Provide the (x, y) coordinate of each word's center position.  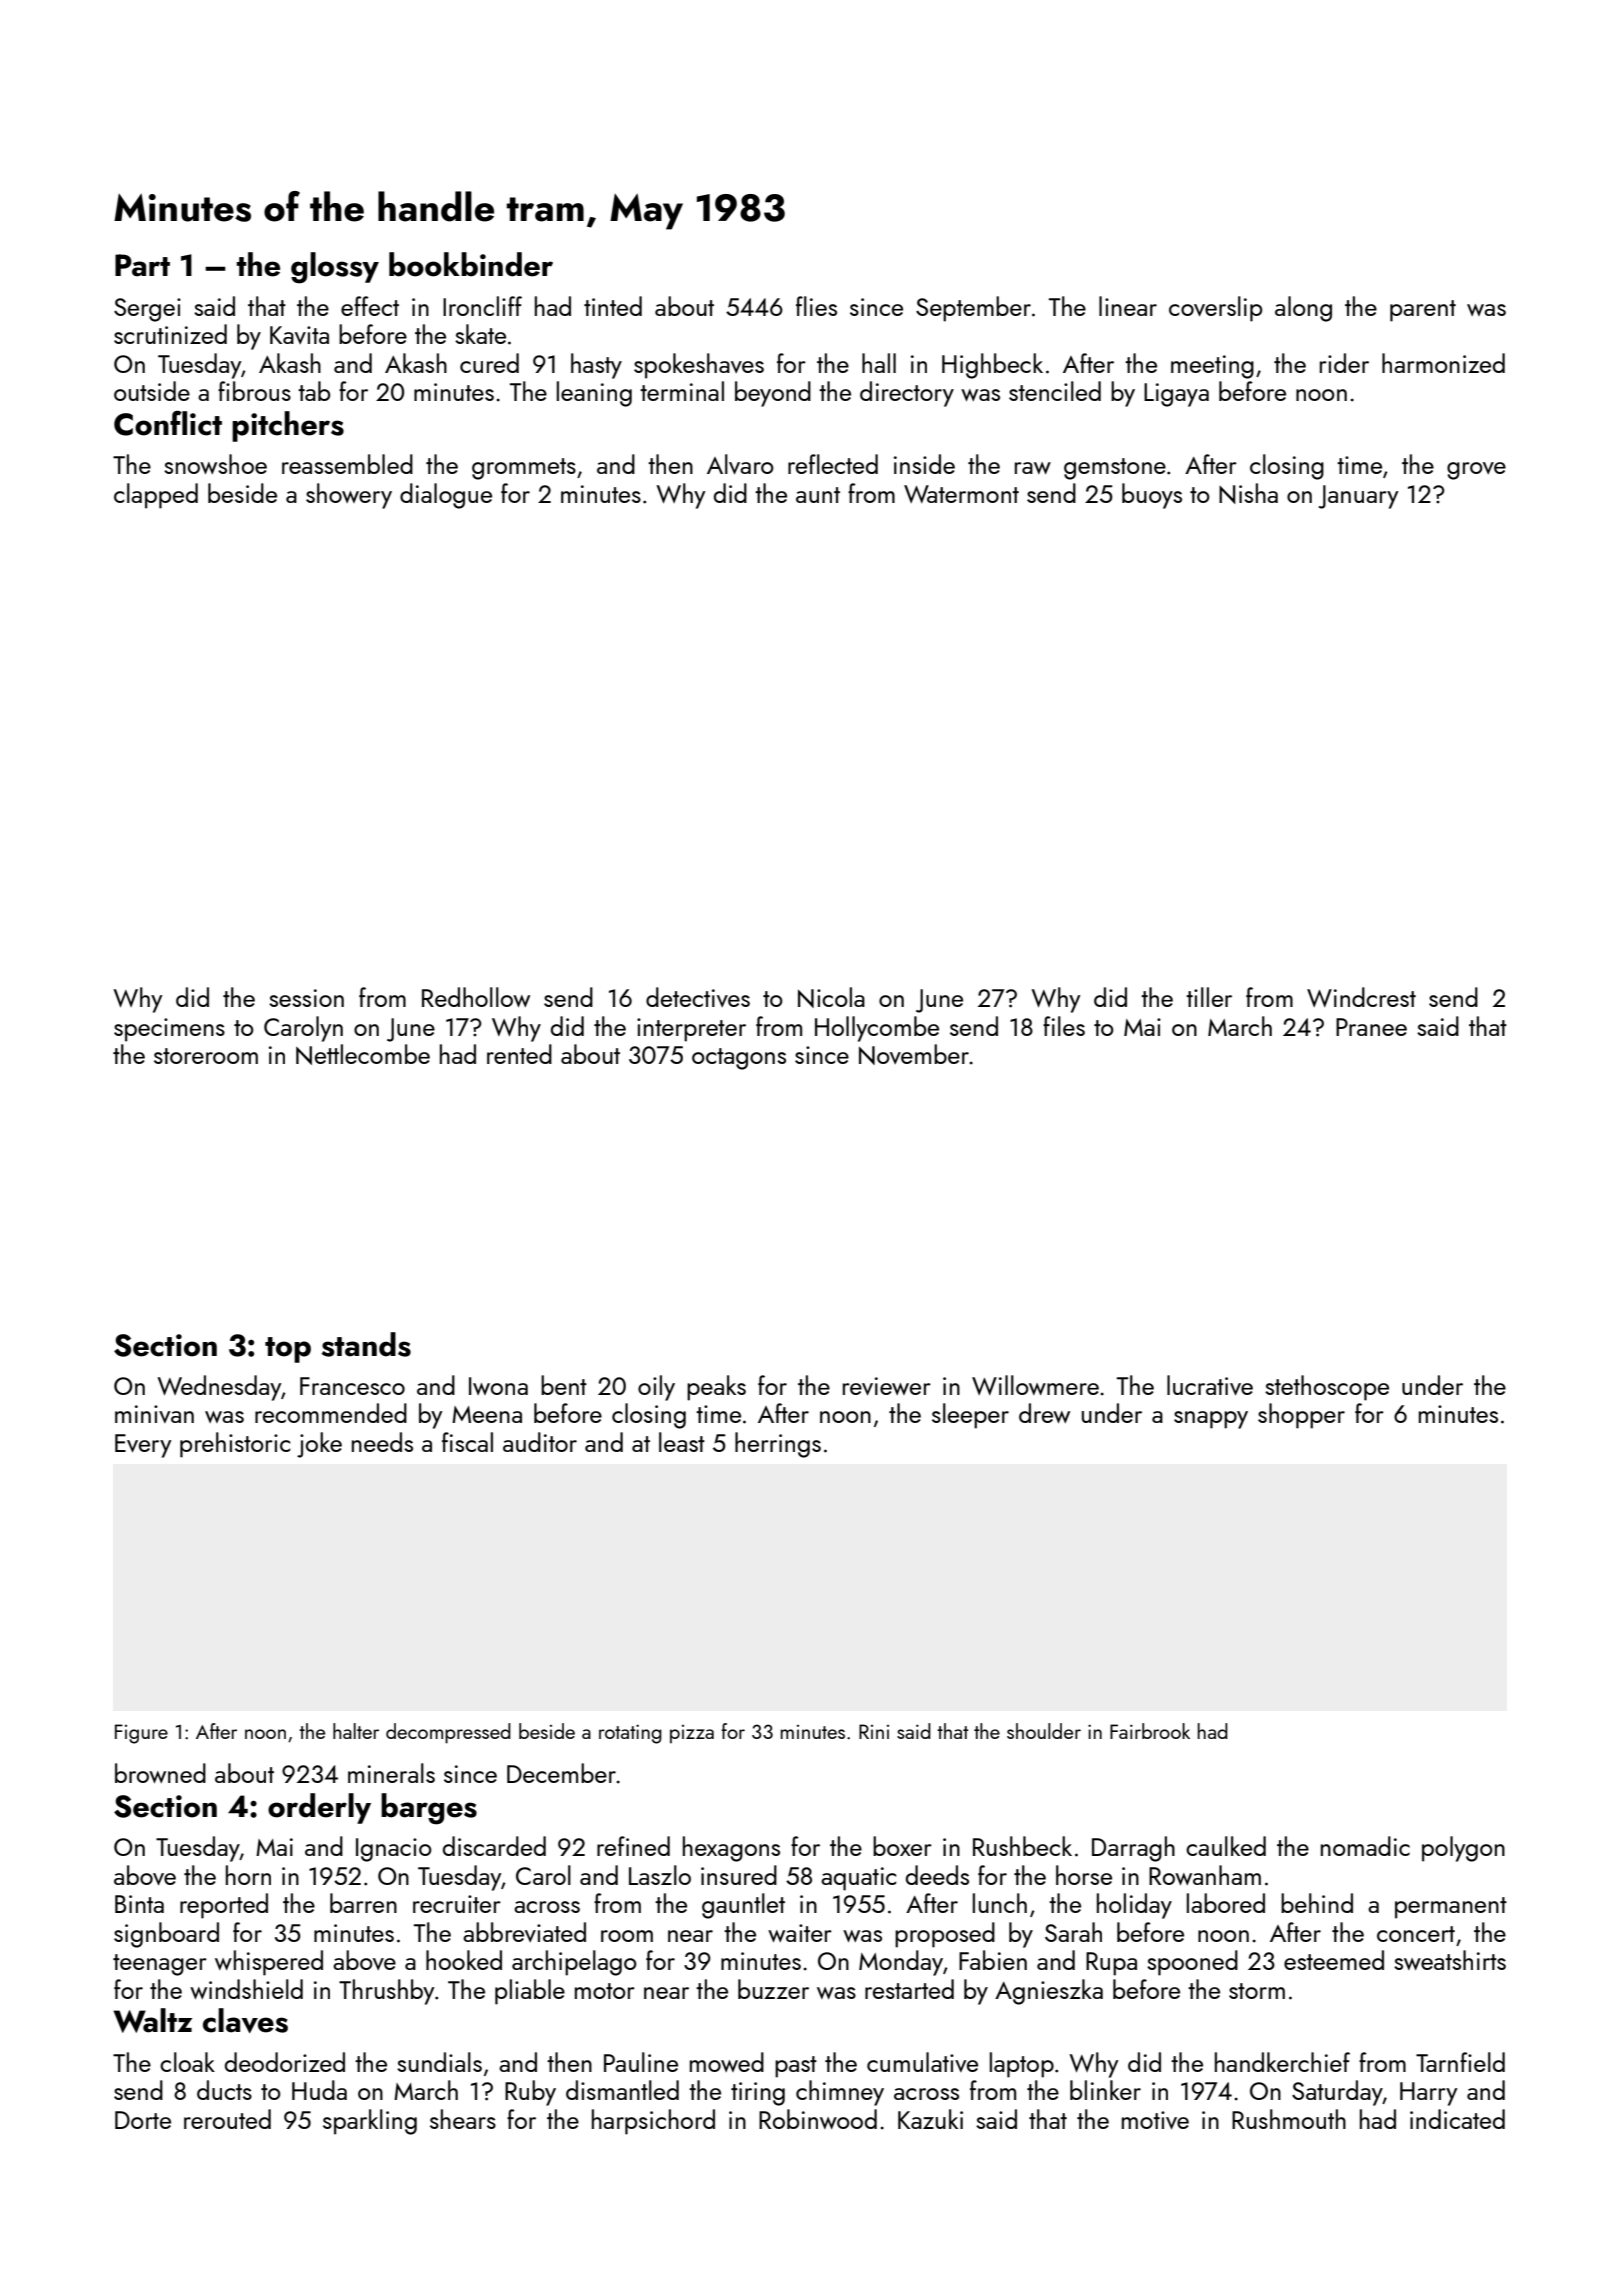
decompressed (448, 1733)
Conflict (168, 423)
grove (1476, 471)
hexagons (731, 1849)
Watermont (961, 494)
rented (519, 1054)
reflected (833, 464)
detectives (698, 997)
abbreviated (524, 1932)
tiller (1209, 997)
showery (349, 496)
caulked (1226, 1846)
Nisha (1248, 493)
